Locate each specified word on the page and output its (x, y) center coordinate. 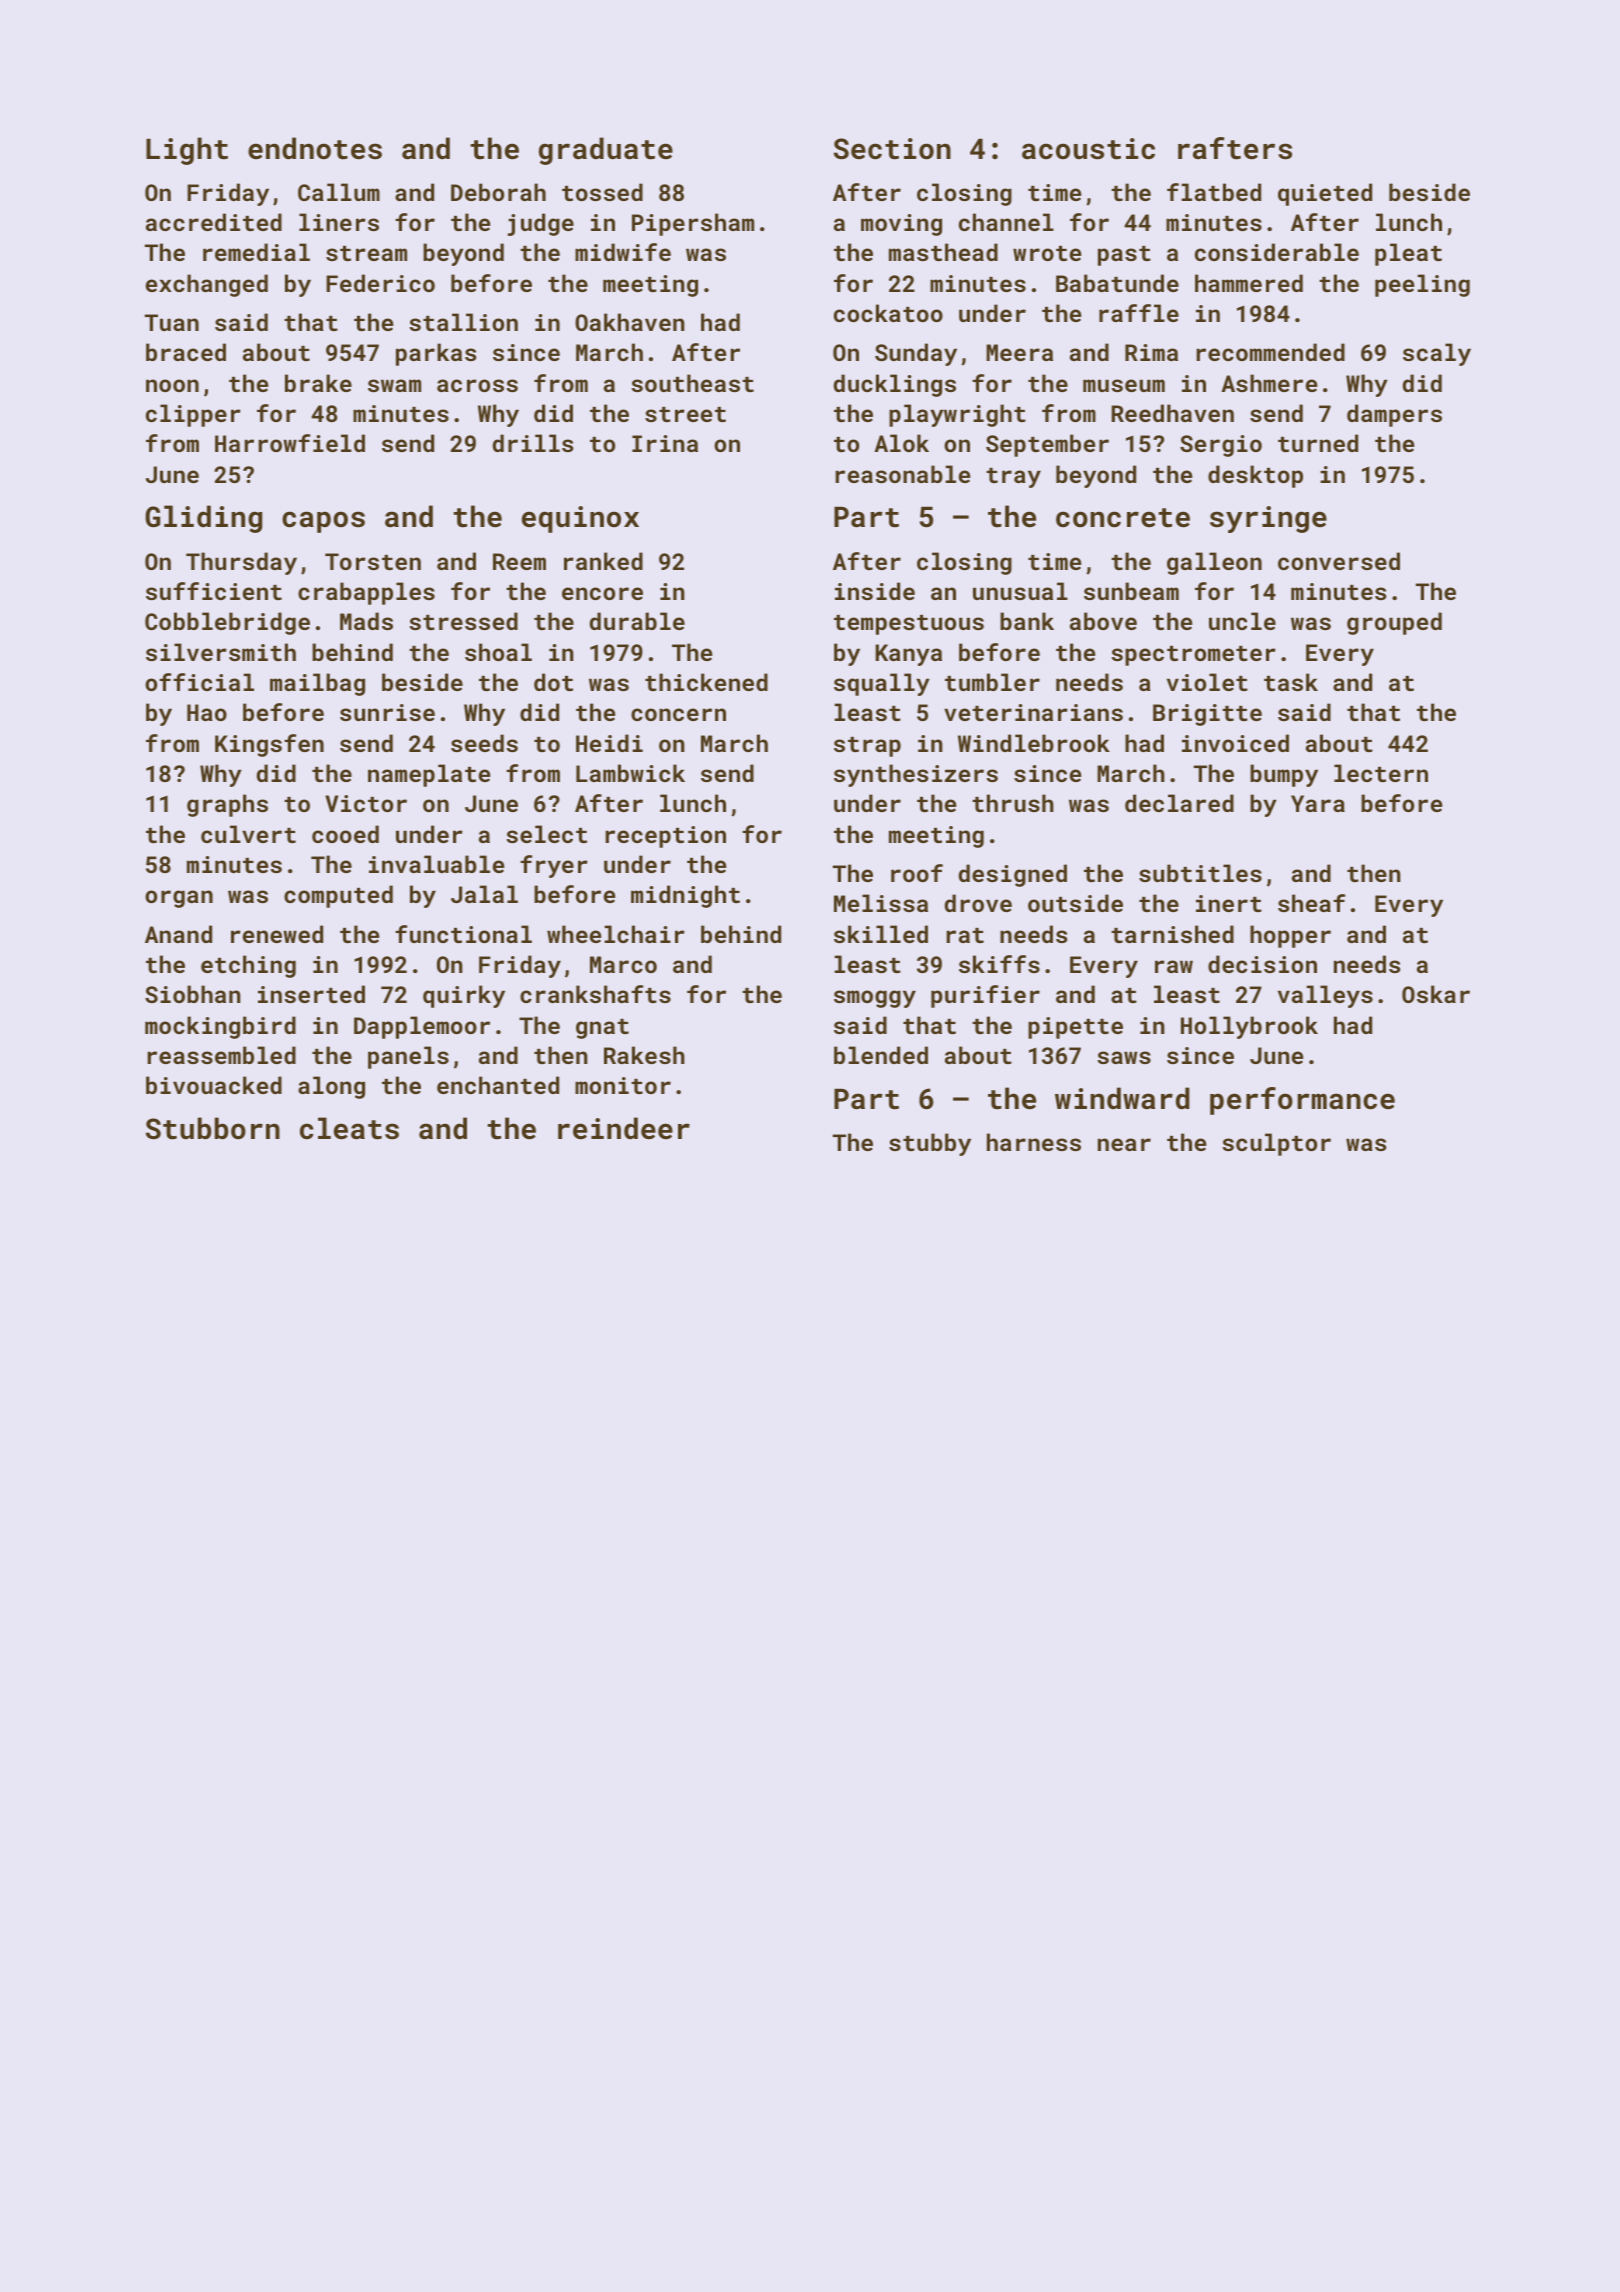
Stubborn (213, 1128)
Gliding (203, 519)
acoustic (1088, 149)
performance (1302, 1101)
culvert (248, 834)
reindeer (624, 1128)
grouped (1394, 623)
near (1124, 1144)
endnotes (315, 148)
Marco (623, 964)
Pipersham (693, 224)
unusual (1020, 591)
